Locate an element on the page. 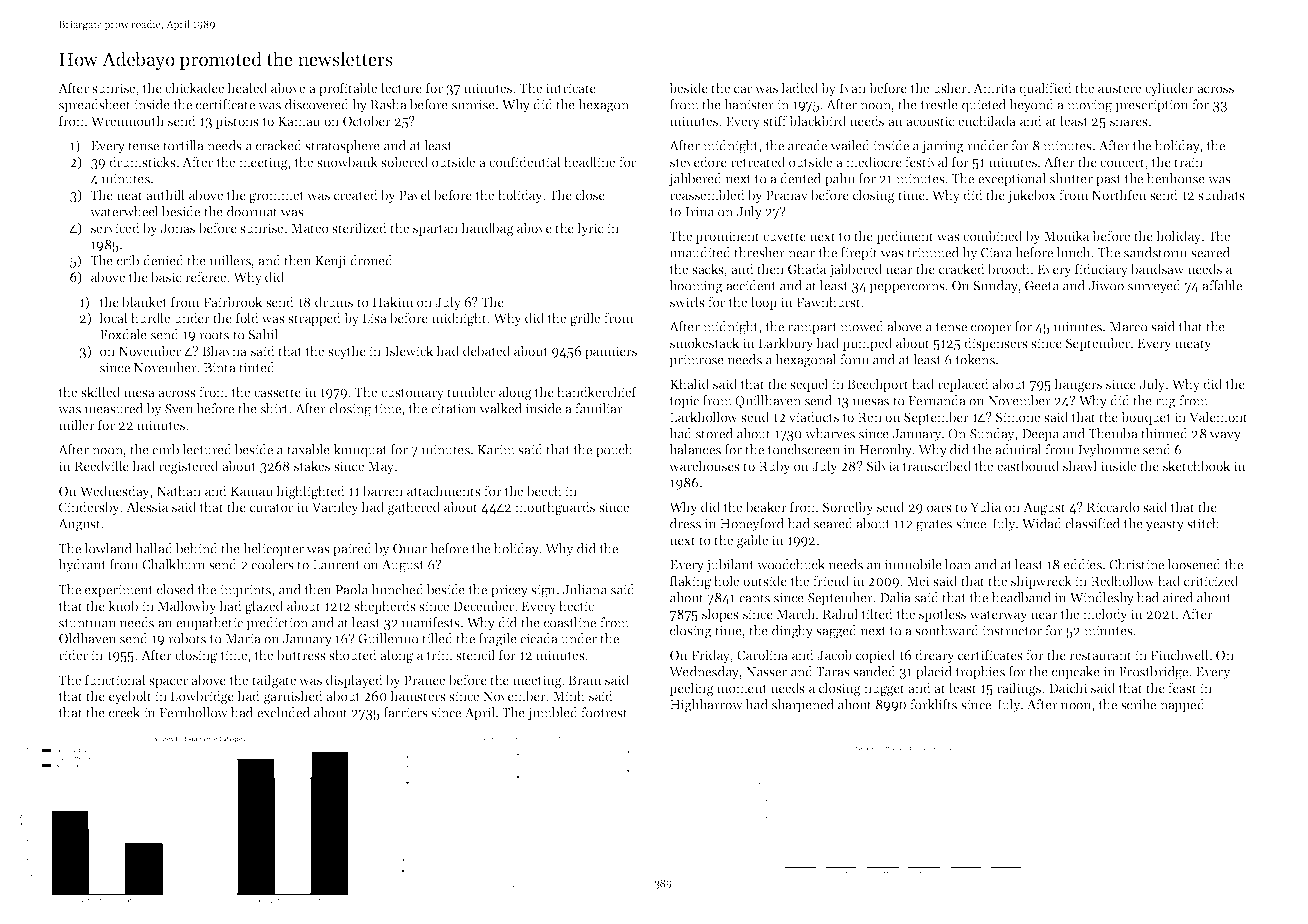 This document has width=1308, height=924. rudder is located at coordinates (987, 145).
